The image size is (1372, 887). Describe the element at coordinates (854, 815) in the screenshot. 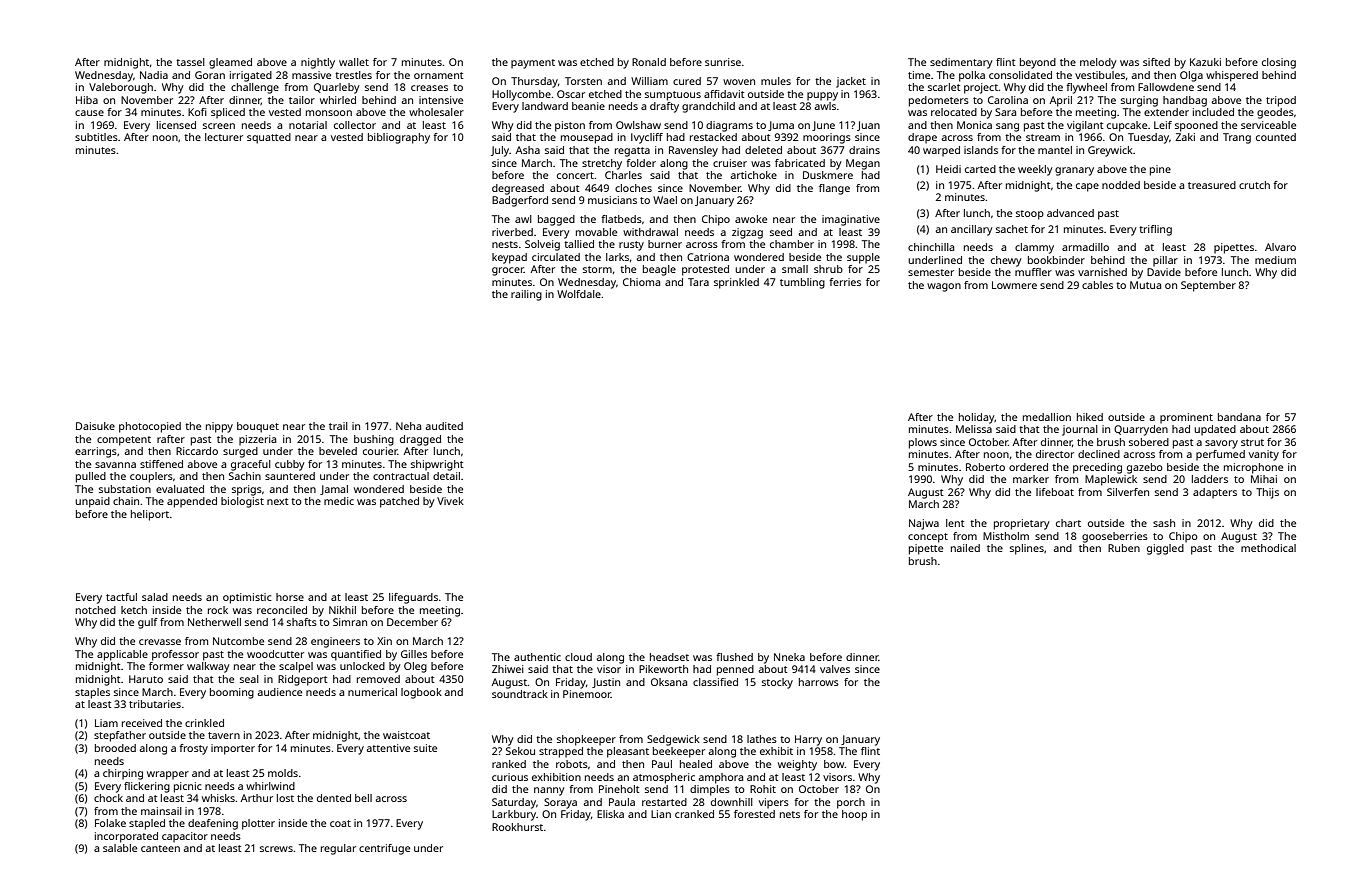

I see `hoop` at that location.
